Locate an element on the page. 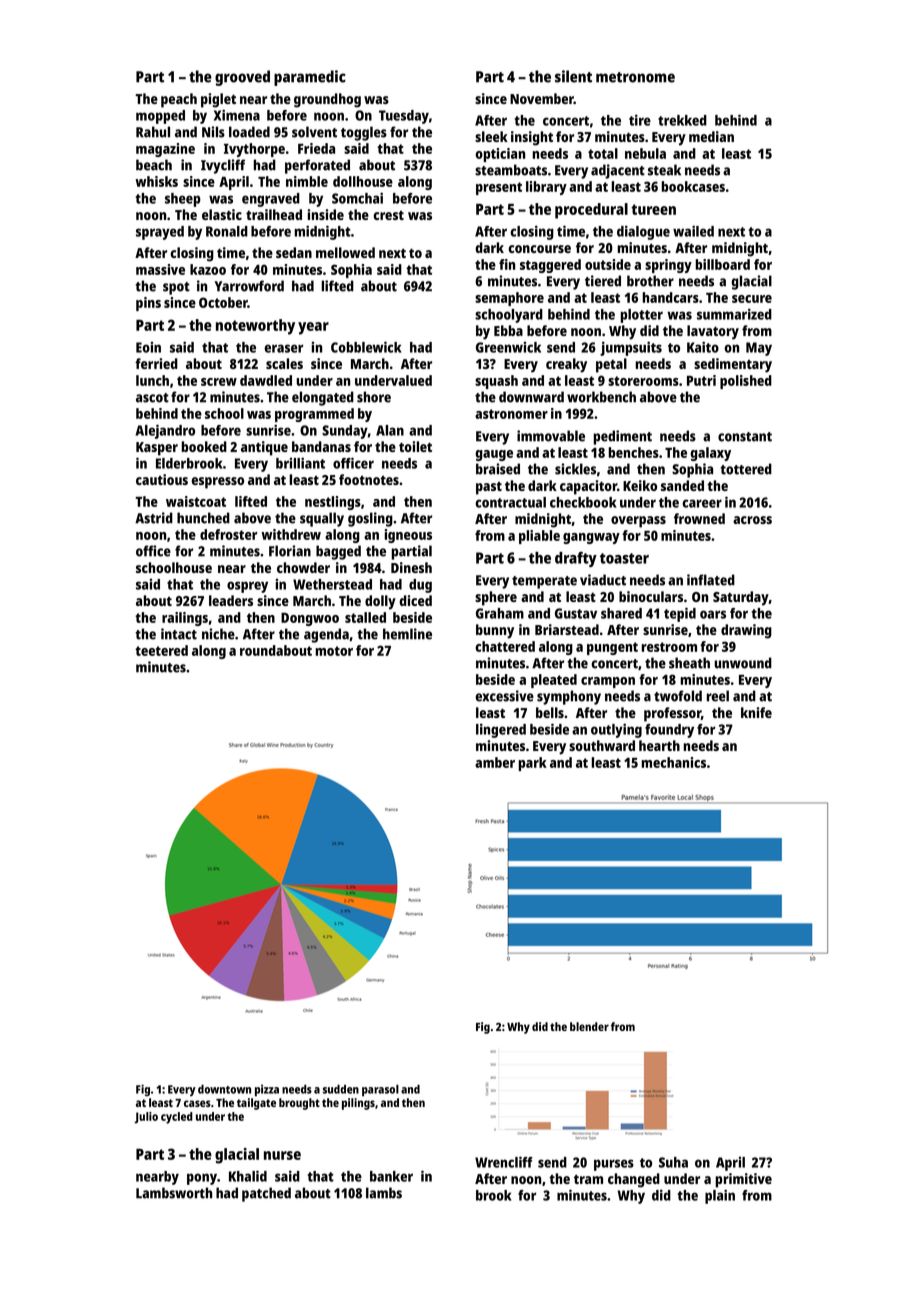  polished is located at coordinates (746, 382).
